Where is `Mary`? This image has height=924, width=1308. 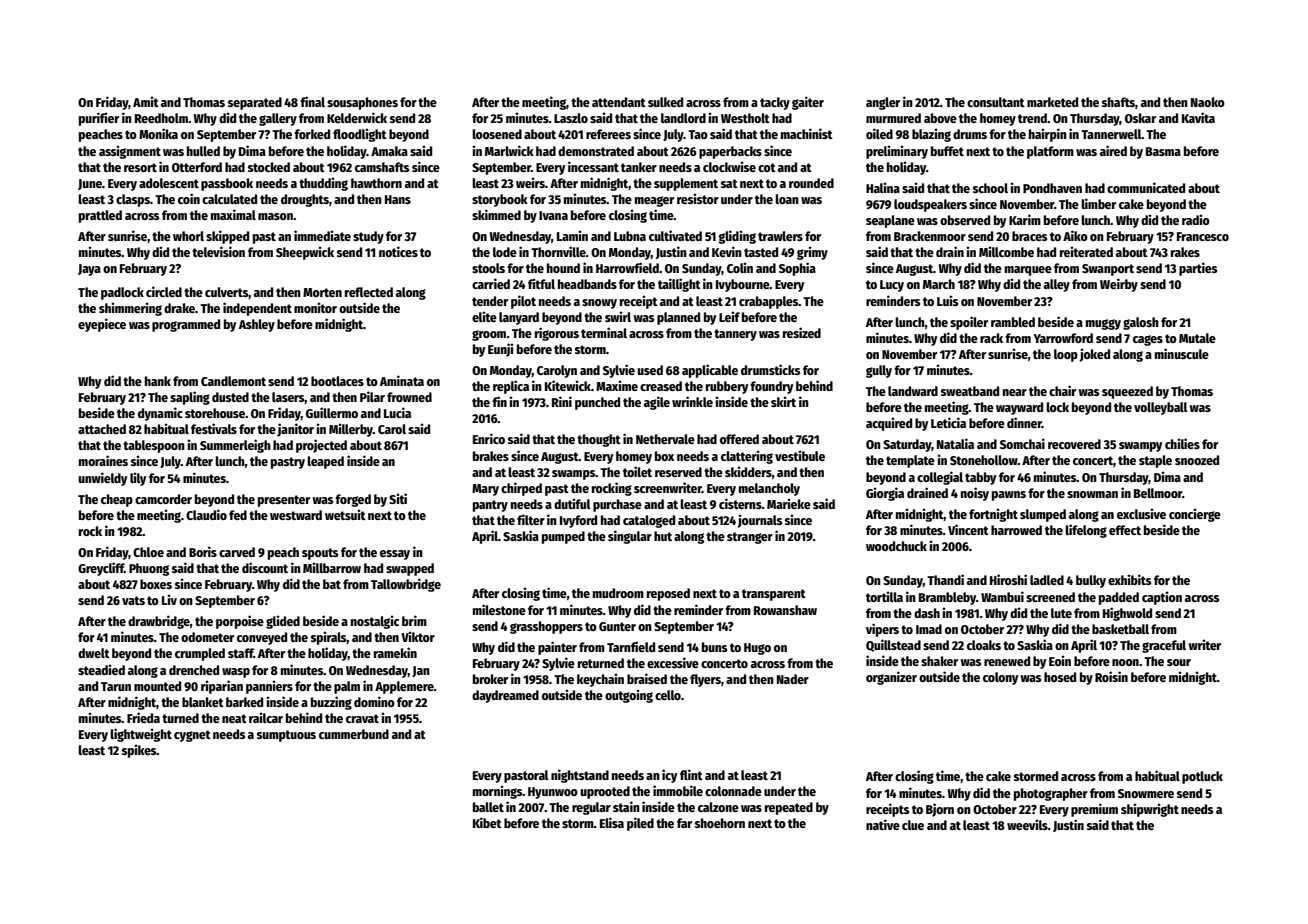 Mary is located at coordinates (485, 490).
